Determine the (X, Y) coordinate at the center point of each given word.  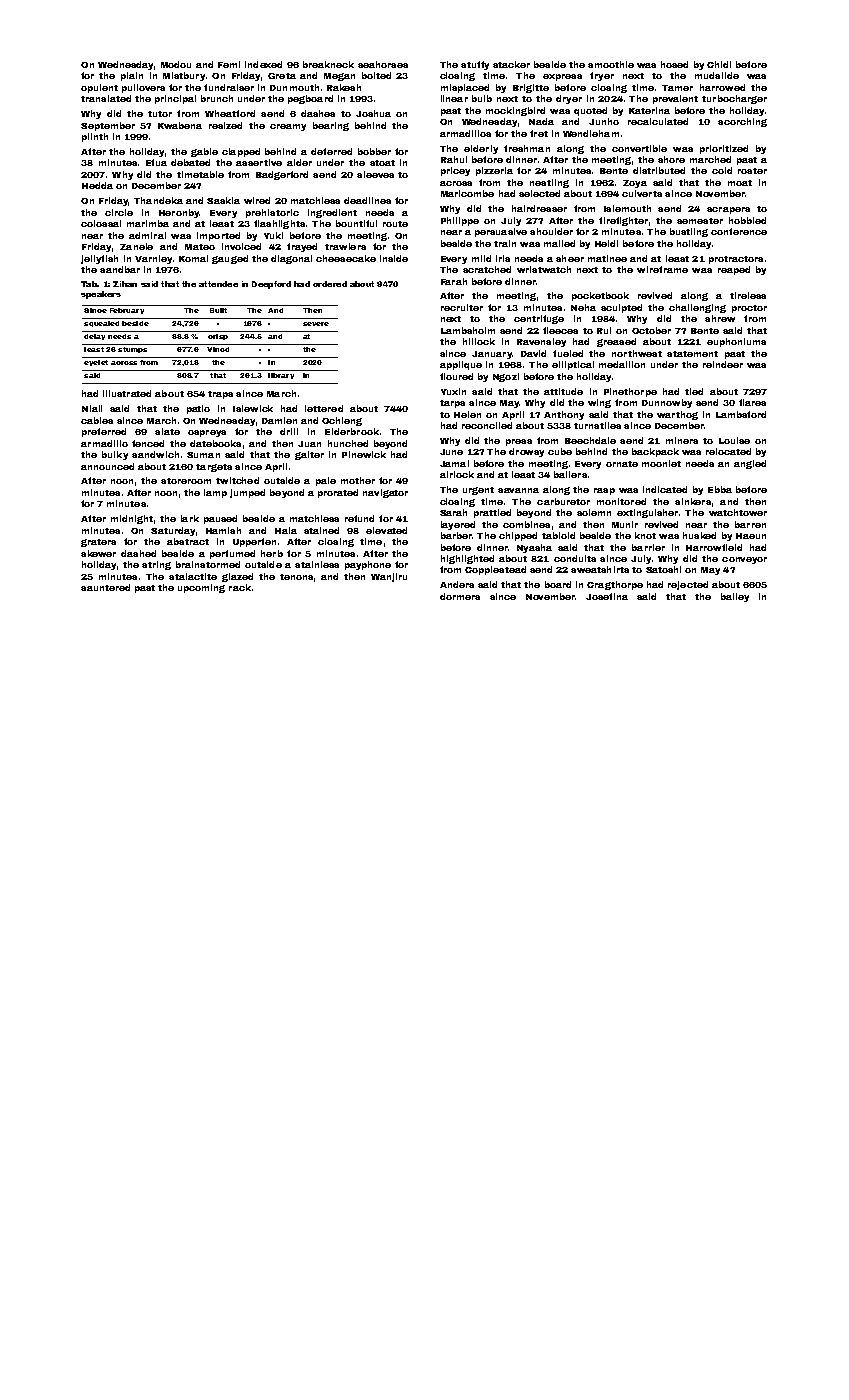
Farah (454, 281)
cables (97, 420)
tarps (452, 404)
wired (257, 200)
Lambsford (741, 414)
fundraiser (229, 87)
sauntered (105, 587)
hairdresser (539, 208)
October (651, 330)
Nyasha (534, 548)
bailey (735, 597)
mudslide (717, 75)
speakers (101, 295)
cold (722, 170)
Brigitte (531, 88)
